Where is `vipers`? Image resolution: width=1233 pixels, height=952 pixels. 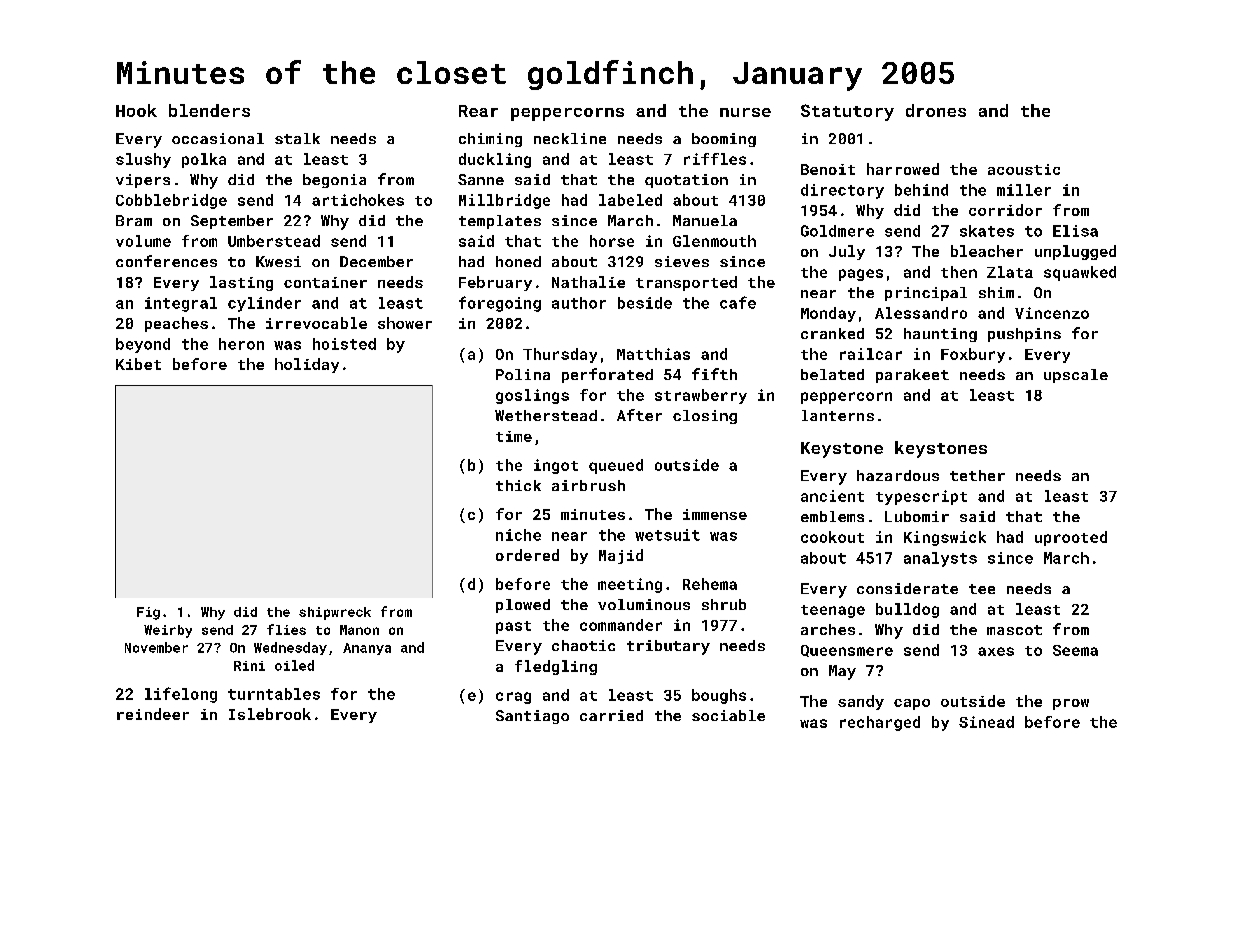 vipers is located at coordinates (143, 181).
